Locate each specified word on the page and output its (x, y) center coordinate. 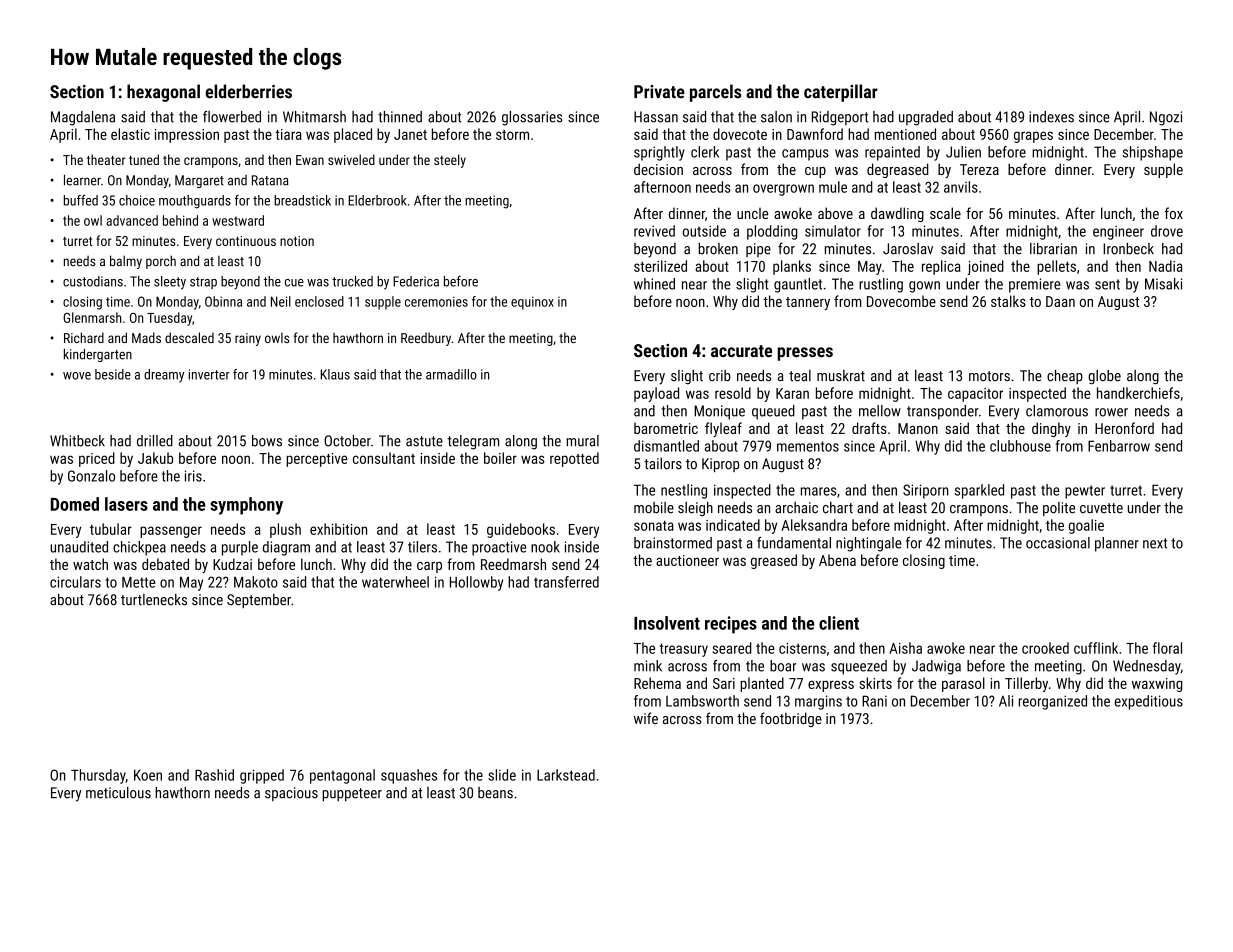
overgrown (783, 190)
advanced (132, 220)
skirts (876, 683)
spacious (291, 794)
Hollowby (476, 583)
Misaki (1163, 284)
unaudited (79, 547)
